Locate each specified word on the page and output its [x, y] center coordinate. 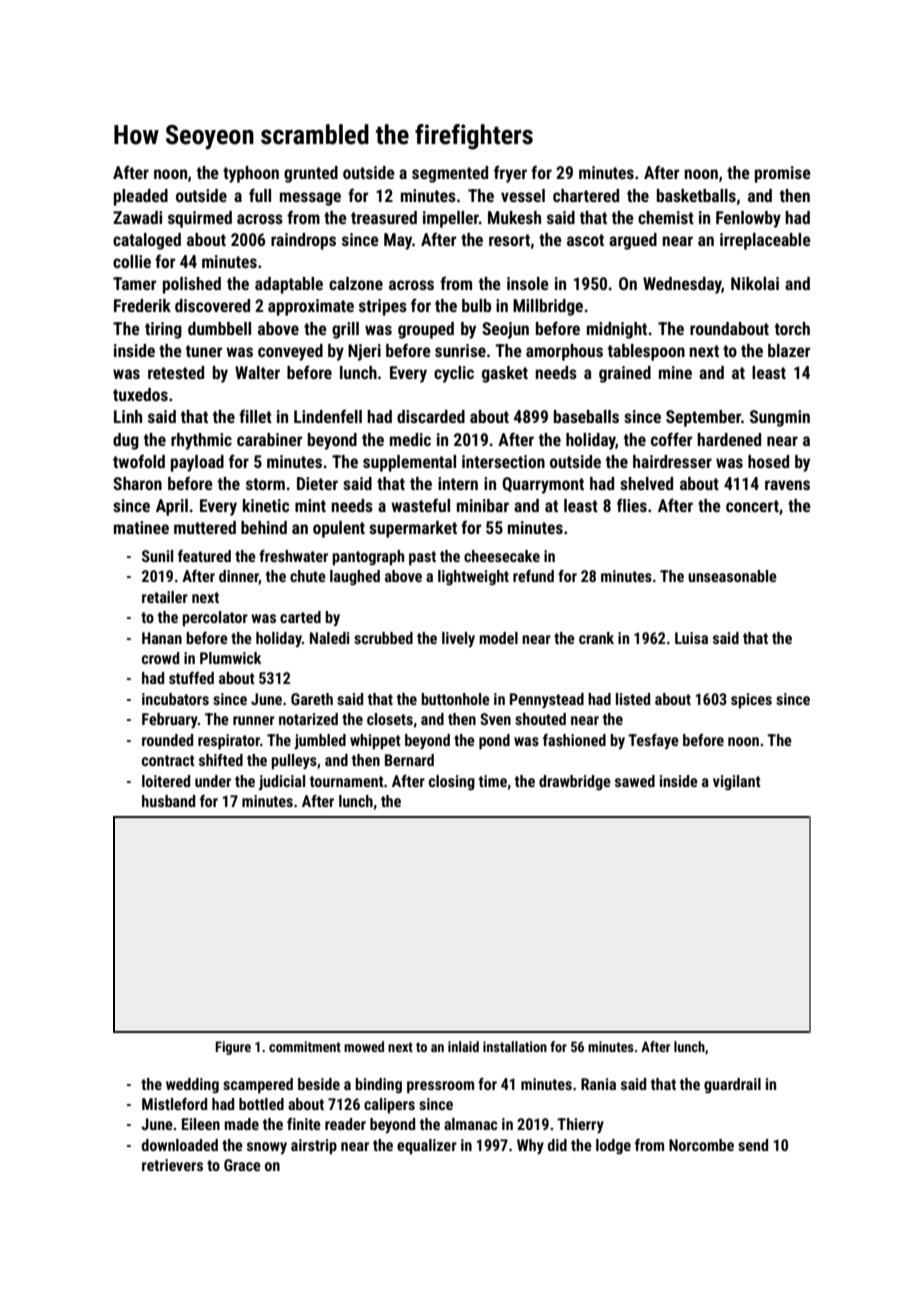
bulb [476, 305]
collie [132, 261]
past [422, 558]
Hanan [162, 638]
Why [530, 1147]
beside [319, 1084]
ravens [787, 485]
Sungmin [780, 418]
